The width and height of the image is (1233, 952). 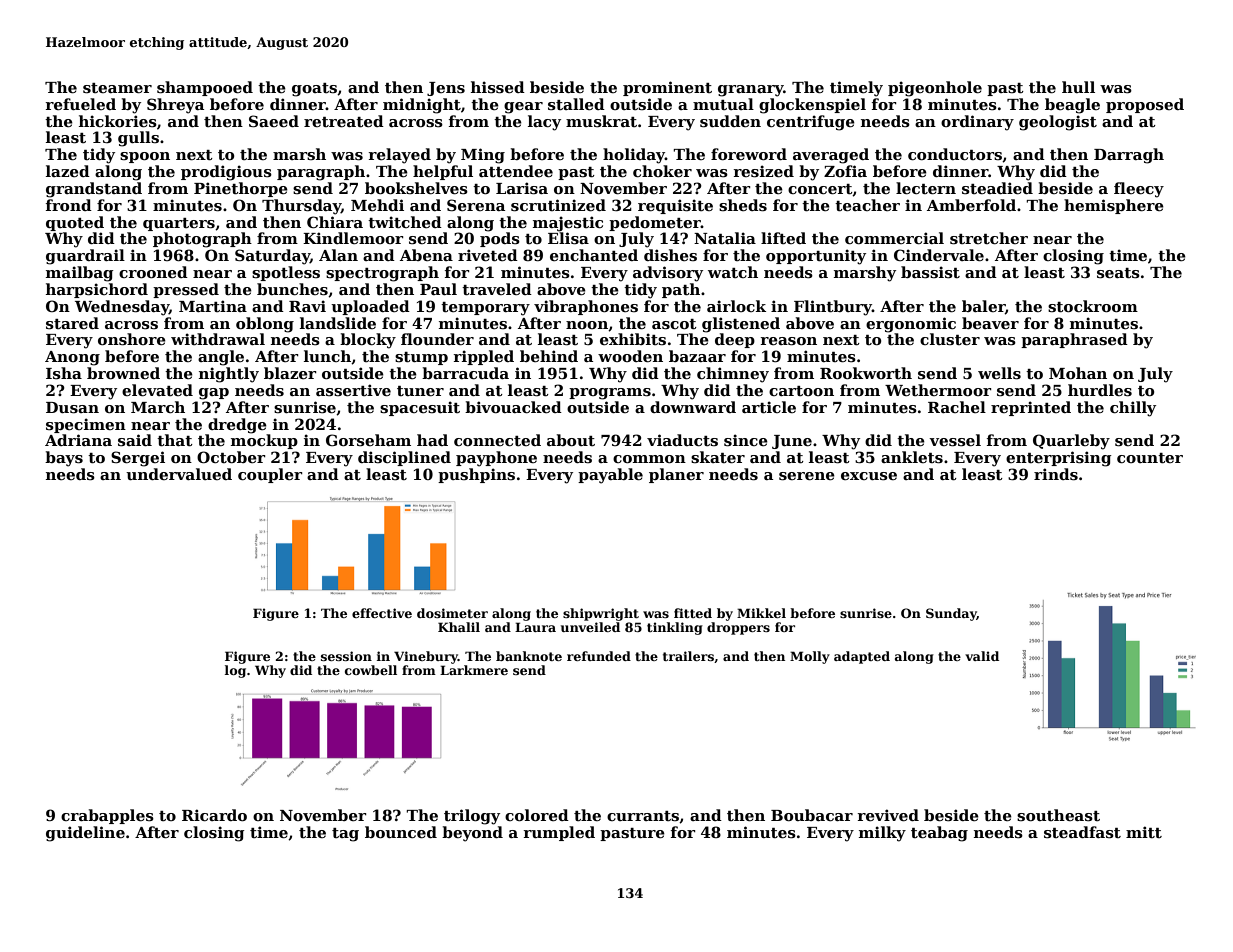 I want to click on bounced, so click(x=401, y=832).
